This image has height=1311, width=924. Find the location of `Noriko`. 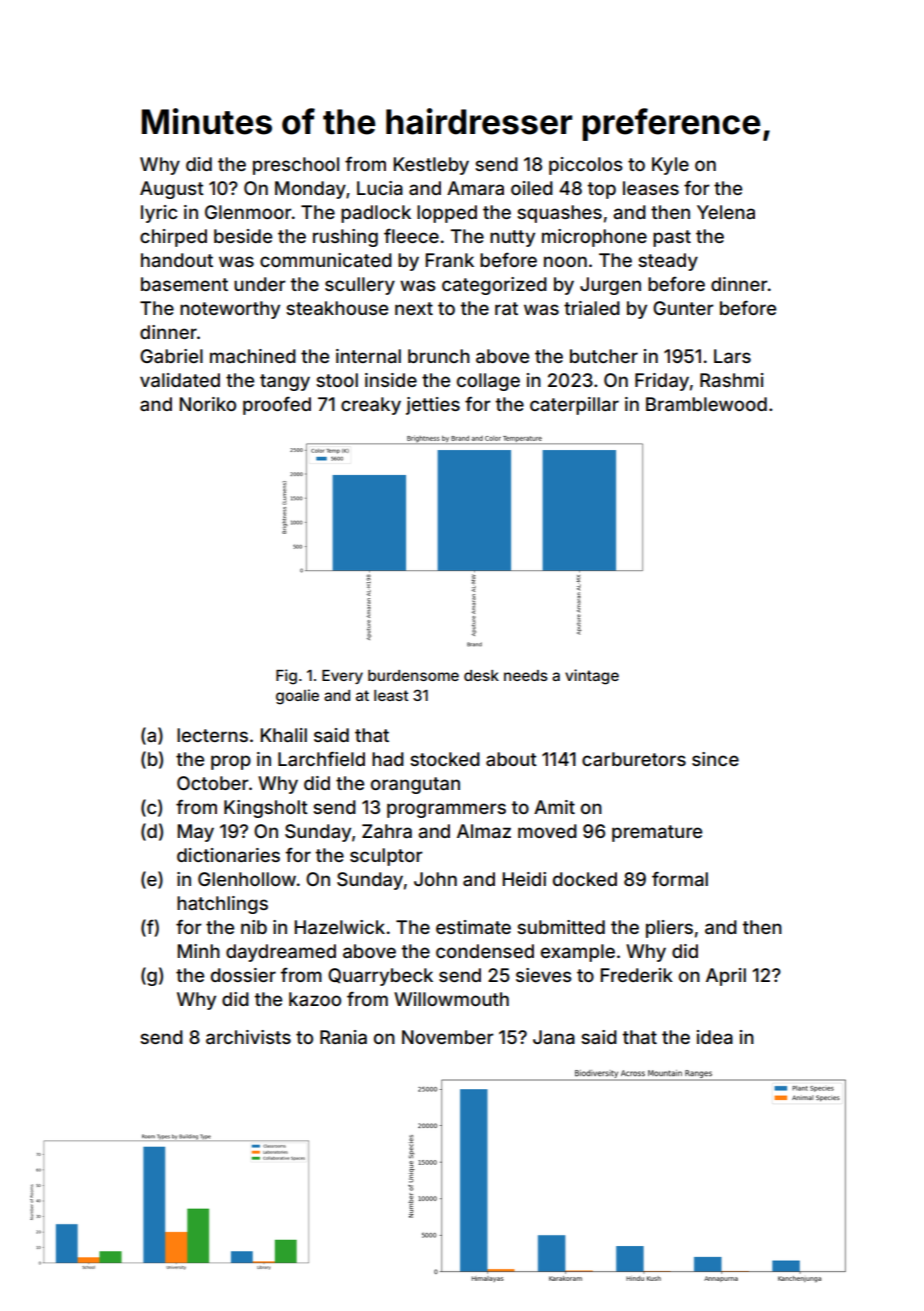

Noriko is located at coordinates (208, 404).
